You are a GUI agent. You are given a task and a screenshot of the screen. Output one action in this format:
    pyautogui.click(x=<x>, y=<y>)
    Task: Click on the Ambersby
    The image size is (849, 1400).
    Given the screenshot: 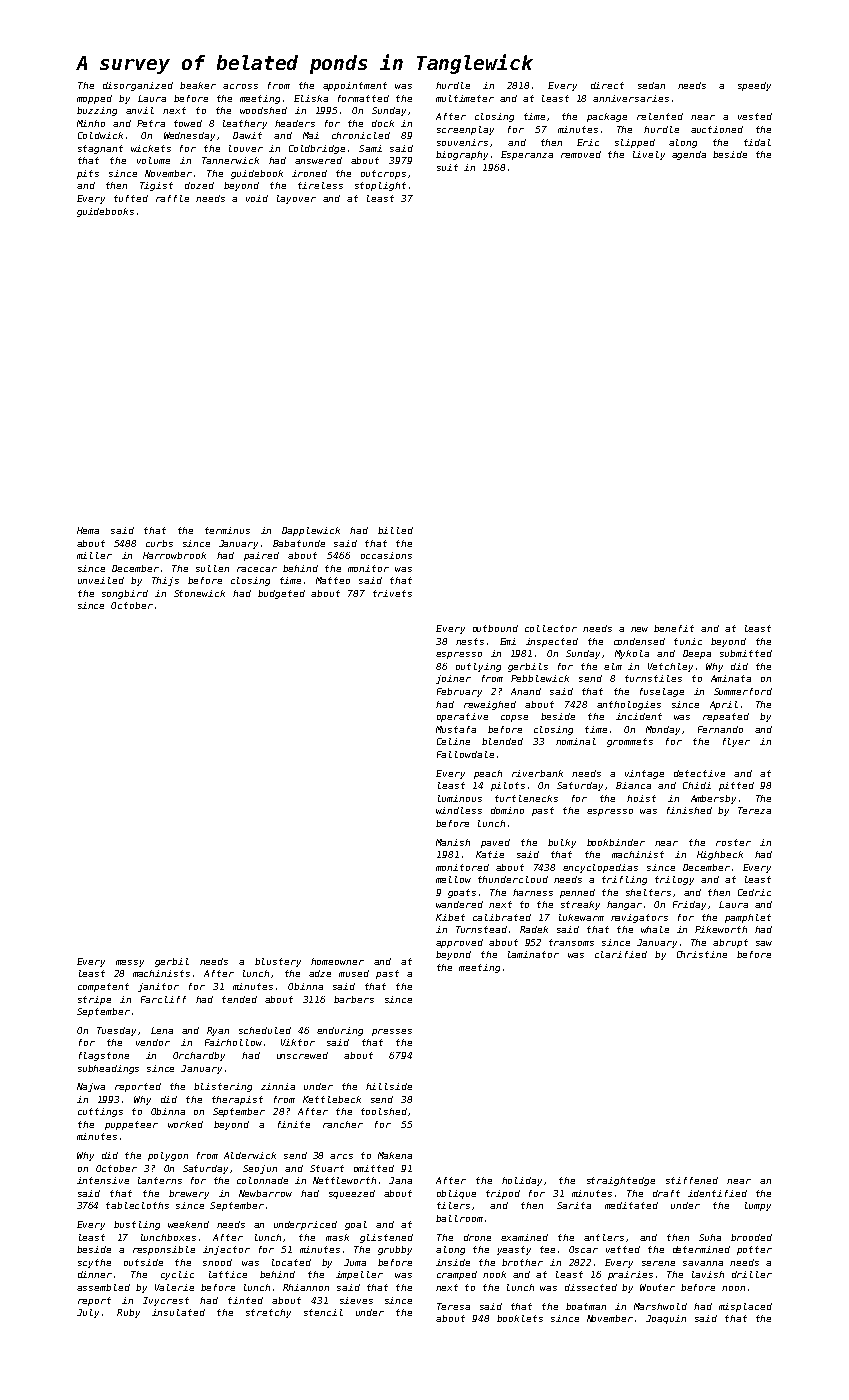 What is the action you would take?
    pyautogui.click(x=713, y=799)
